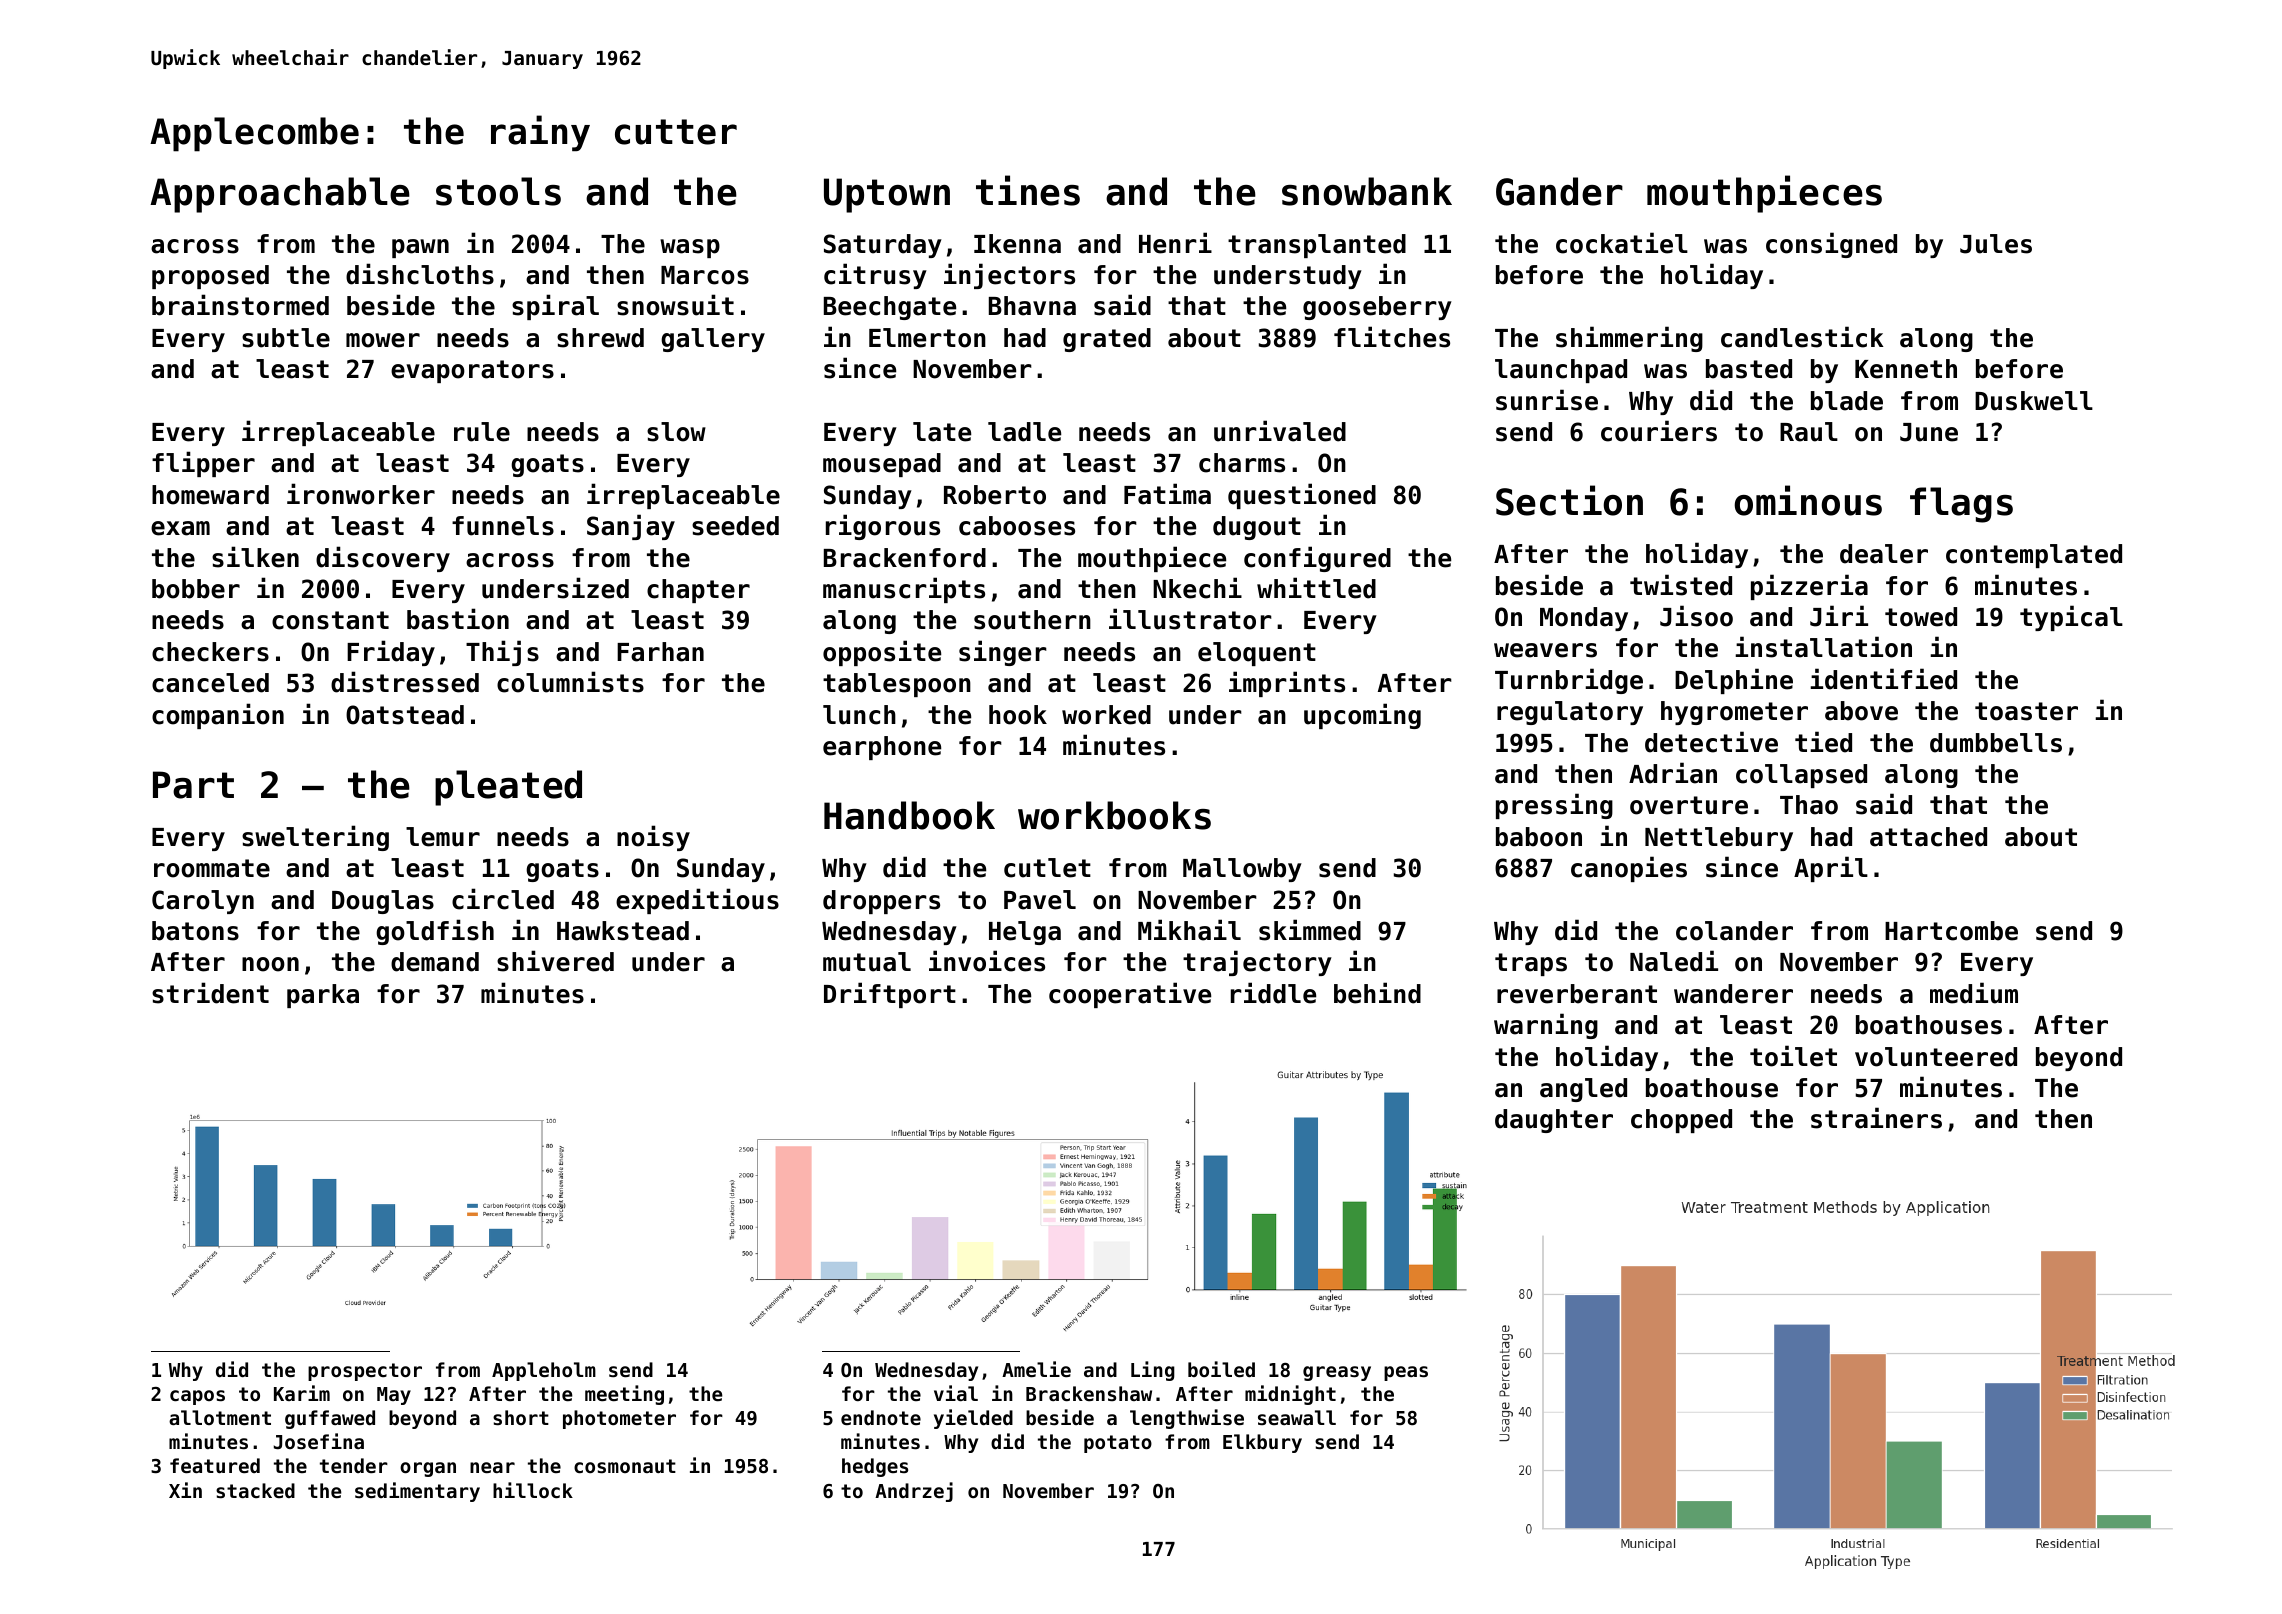 The image size is (2282, 1614). What do you see at coordinates (417, 1492) in the screenshot?
I see `sedimentary` at bounding box center [417, 1492].
